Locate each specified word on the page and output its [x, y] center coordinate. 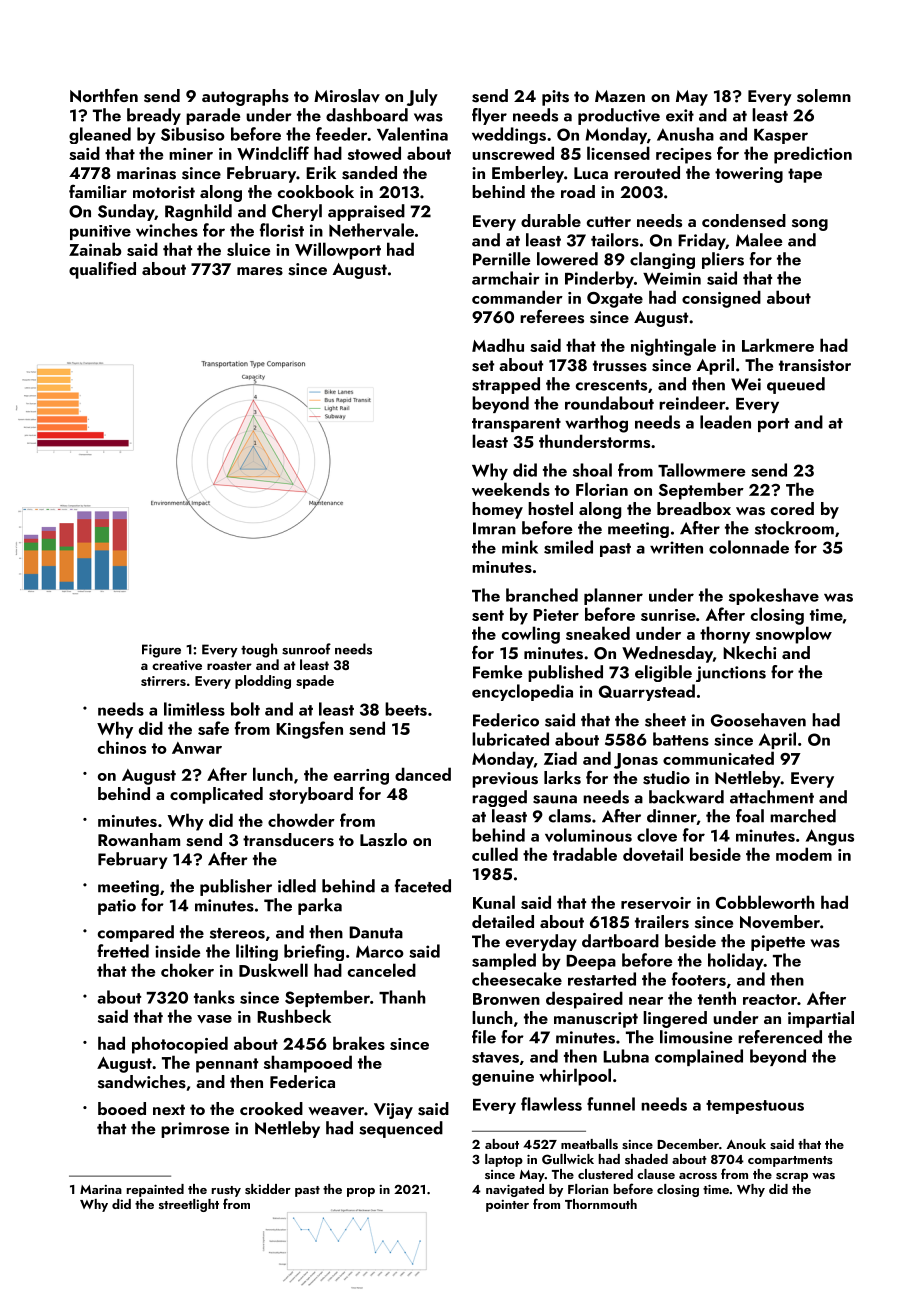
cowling [531, 635]
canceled [382, 970]
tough [259, 650]
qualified [102, 270]
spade [315, 682]
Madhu [498, 345]
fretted [123, 951]
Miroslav [347, 96]
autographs [245, 97]
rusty [226, 1191]
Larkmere [778, 345]
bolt [245, 709]
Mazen [620, 96]
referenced [780, 1037]
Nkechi [749, 652]
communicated [718, 758]
